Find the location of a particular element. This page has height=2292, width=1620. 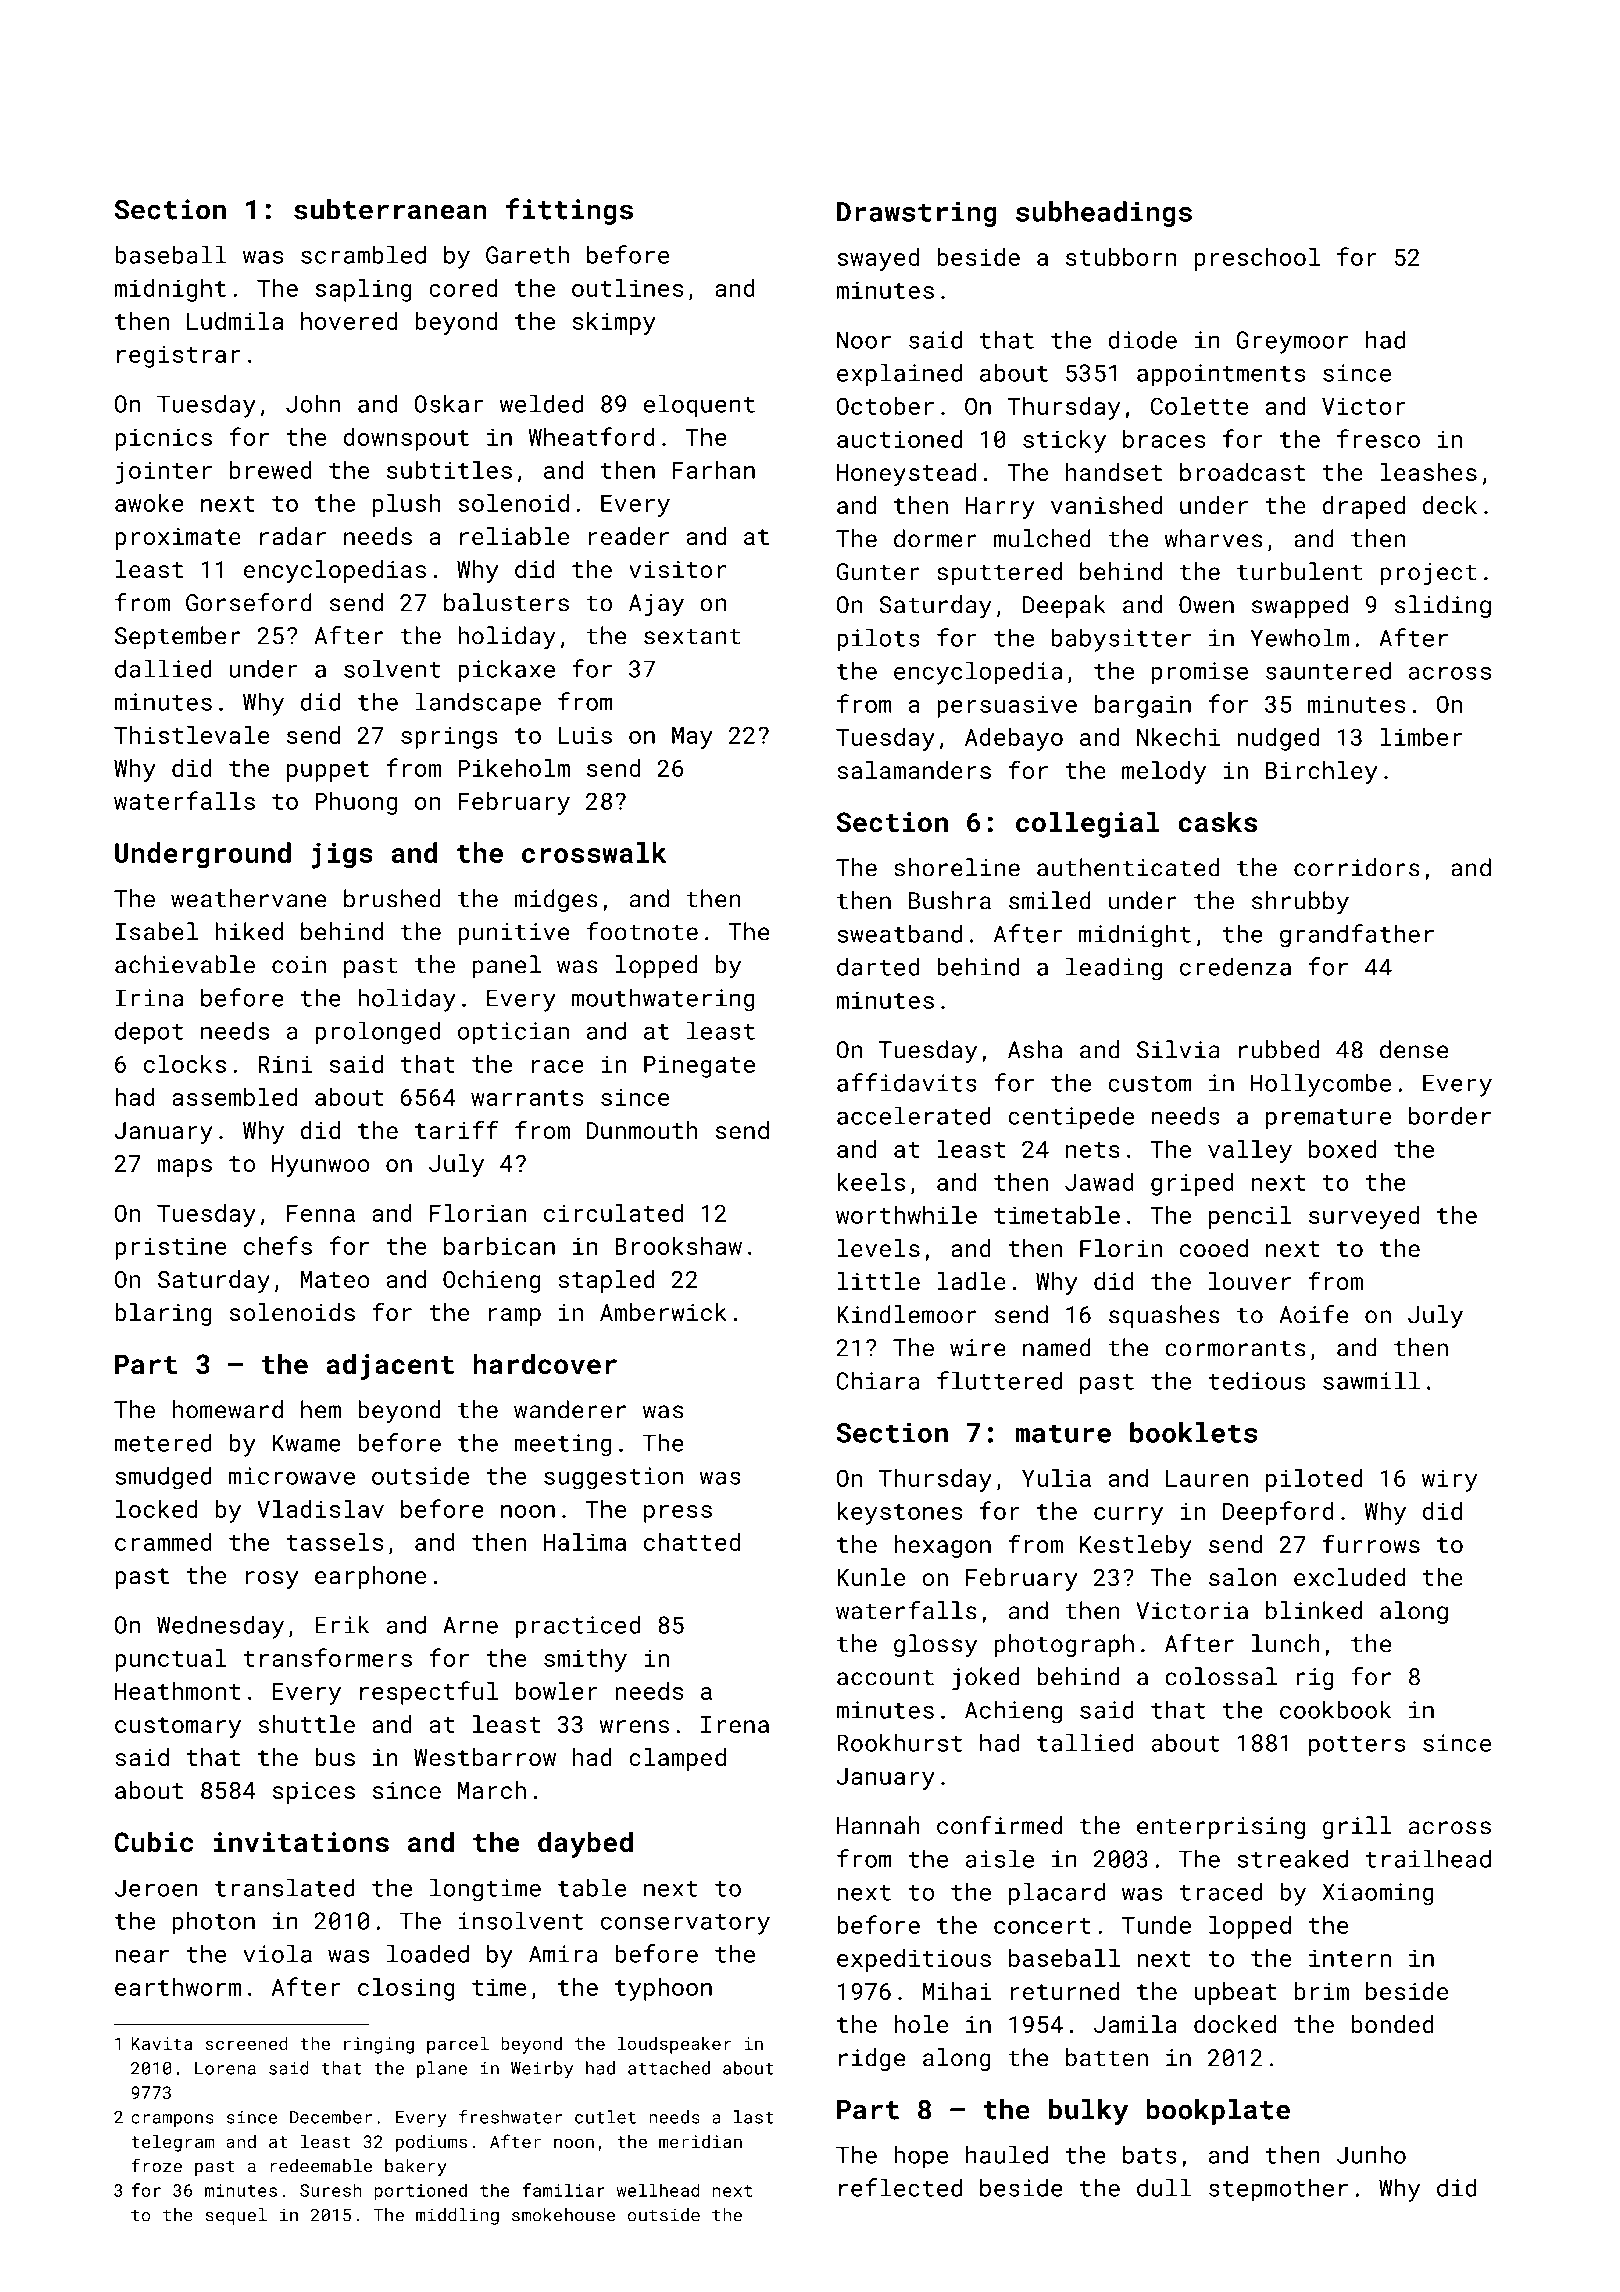

Heathmont is located at coordinates (177, 1691).
